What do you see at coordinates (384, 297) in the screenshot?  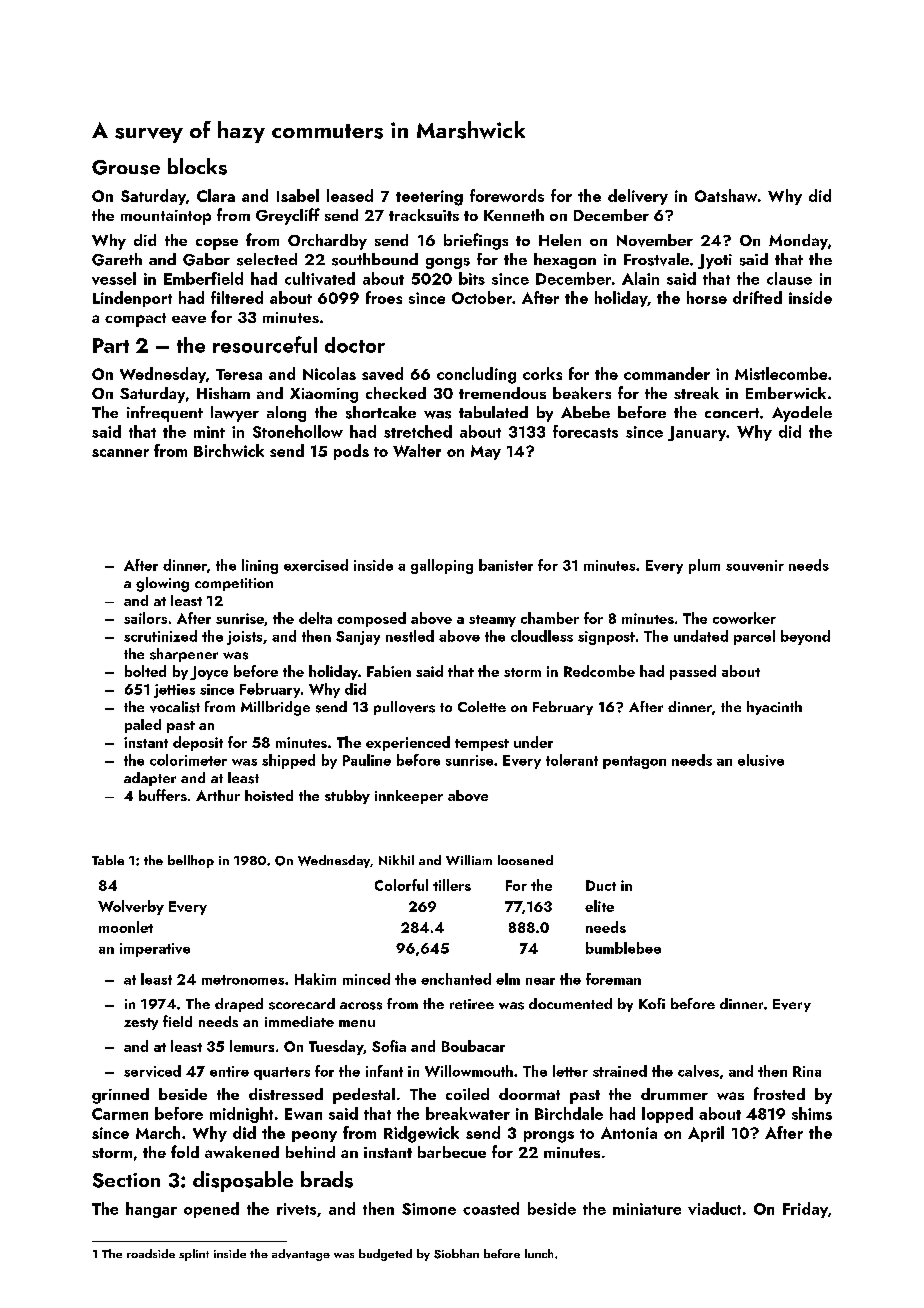 I see `froes` at bounding box center [384, 297].
